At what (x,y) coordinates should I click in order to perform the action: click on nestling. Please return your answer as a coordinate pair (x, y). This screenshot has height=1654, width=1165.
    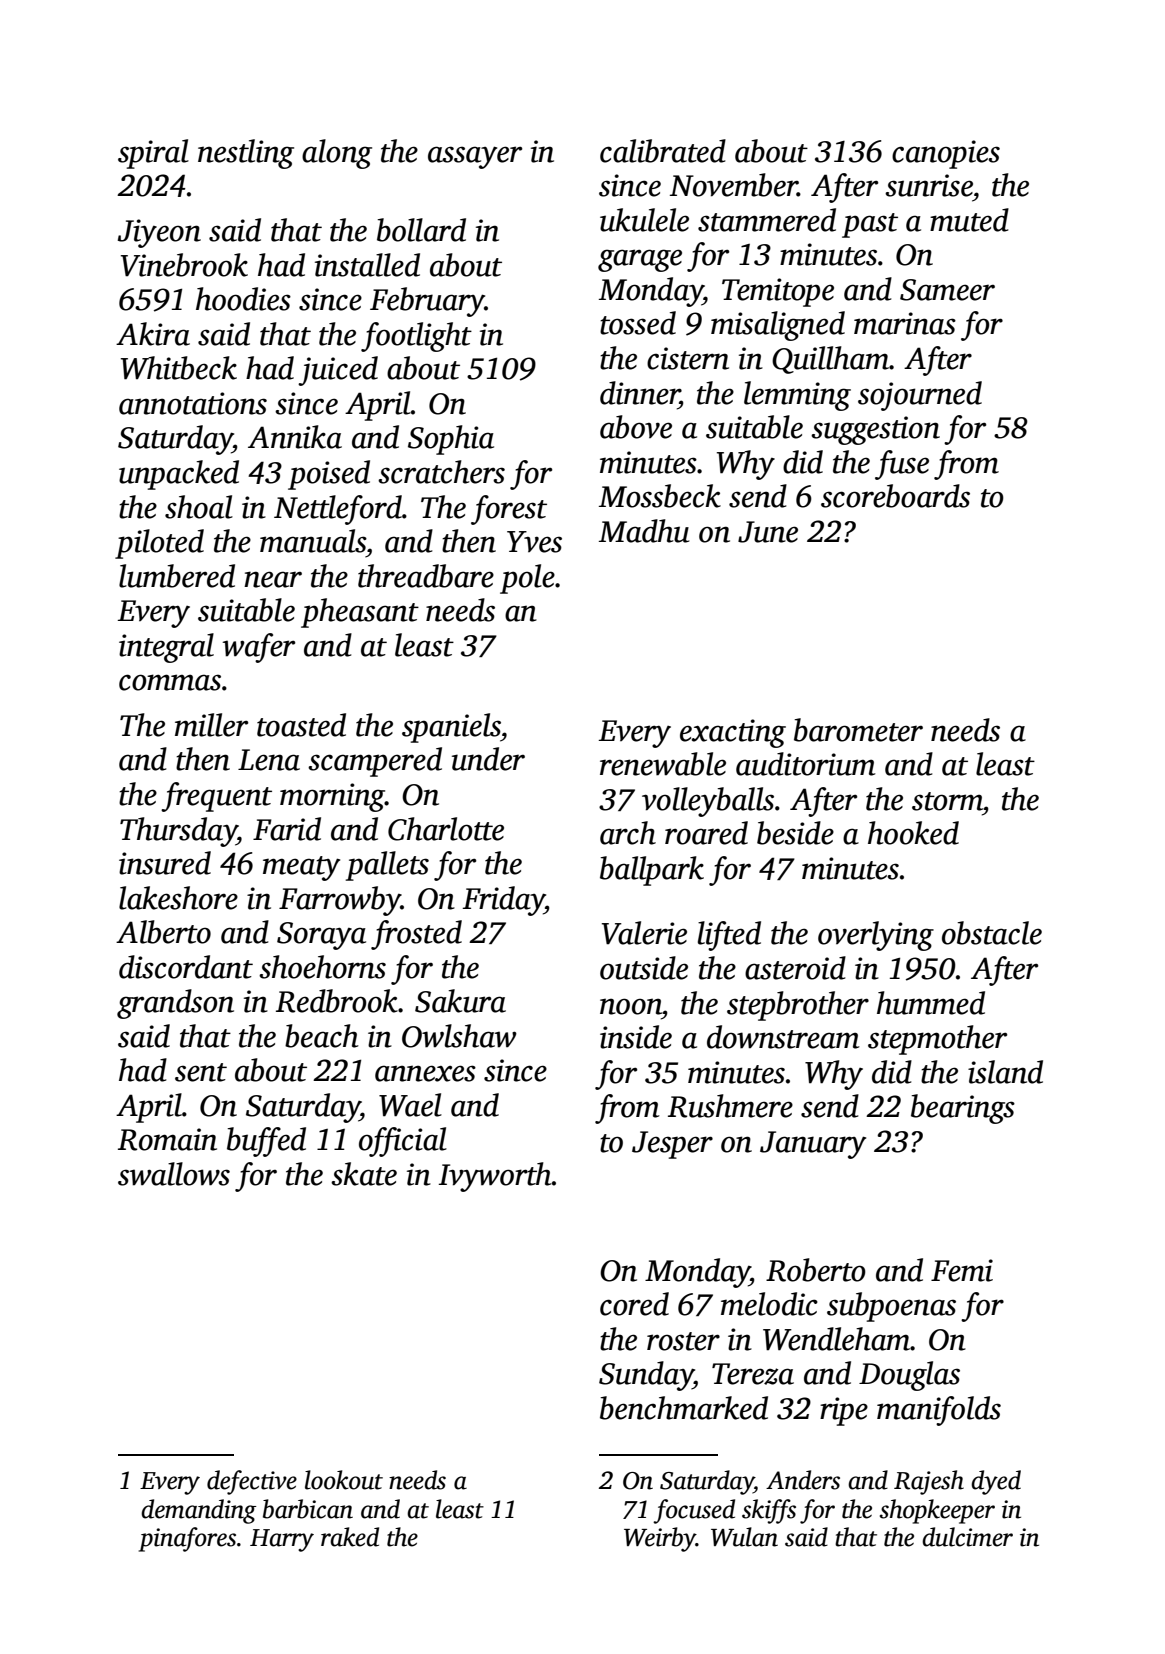
    Looking at the image, I should click on (246, 154).
